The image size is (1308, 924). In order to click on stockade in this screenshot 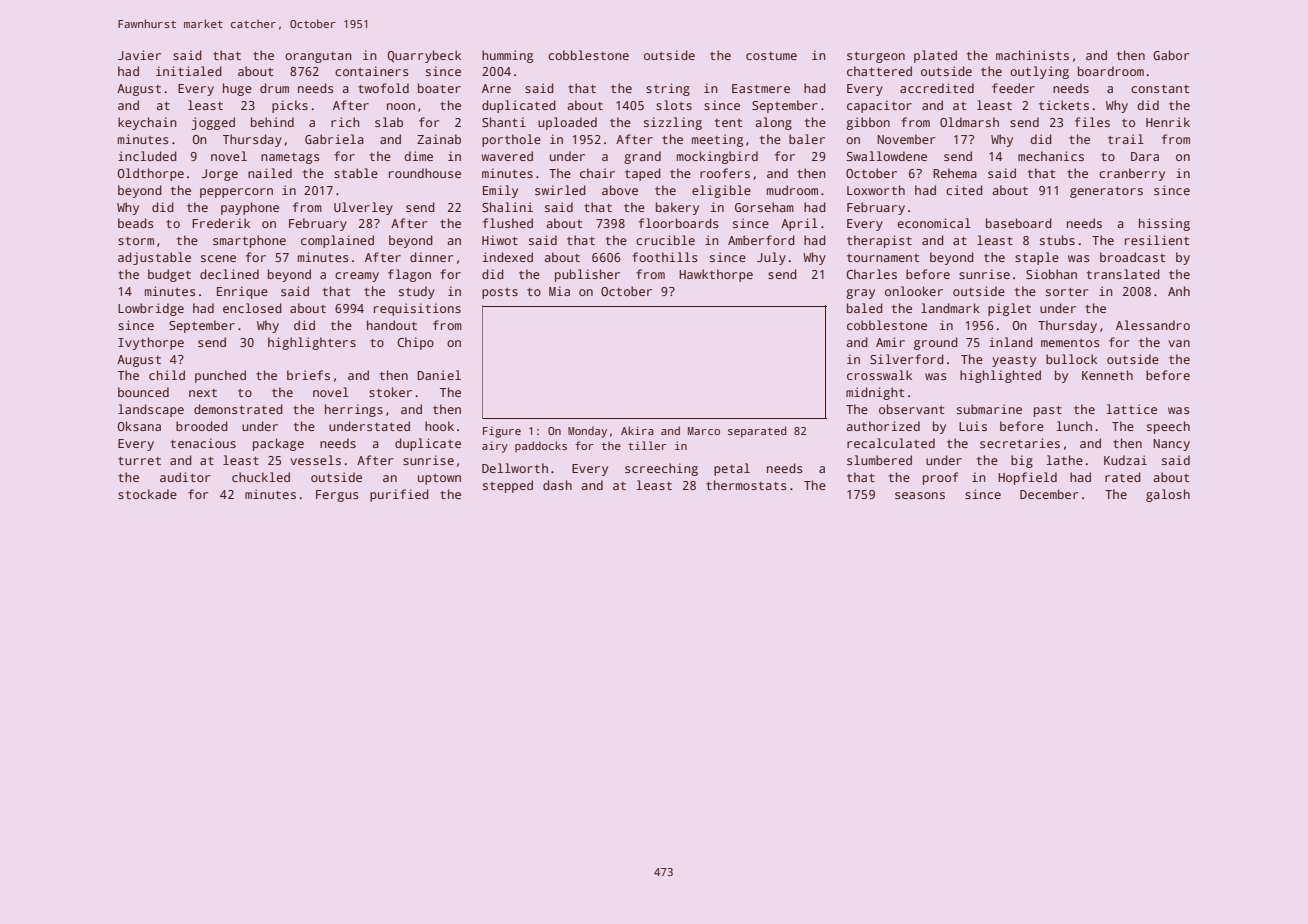, I will do `click(147, 494)`.
